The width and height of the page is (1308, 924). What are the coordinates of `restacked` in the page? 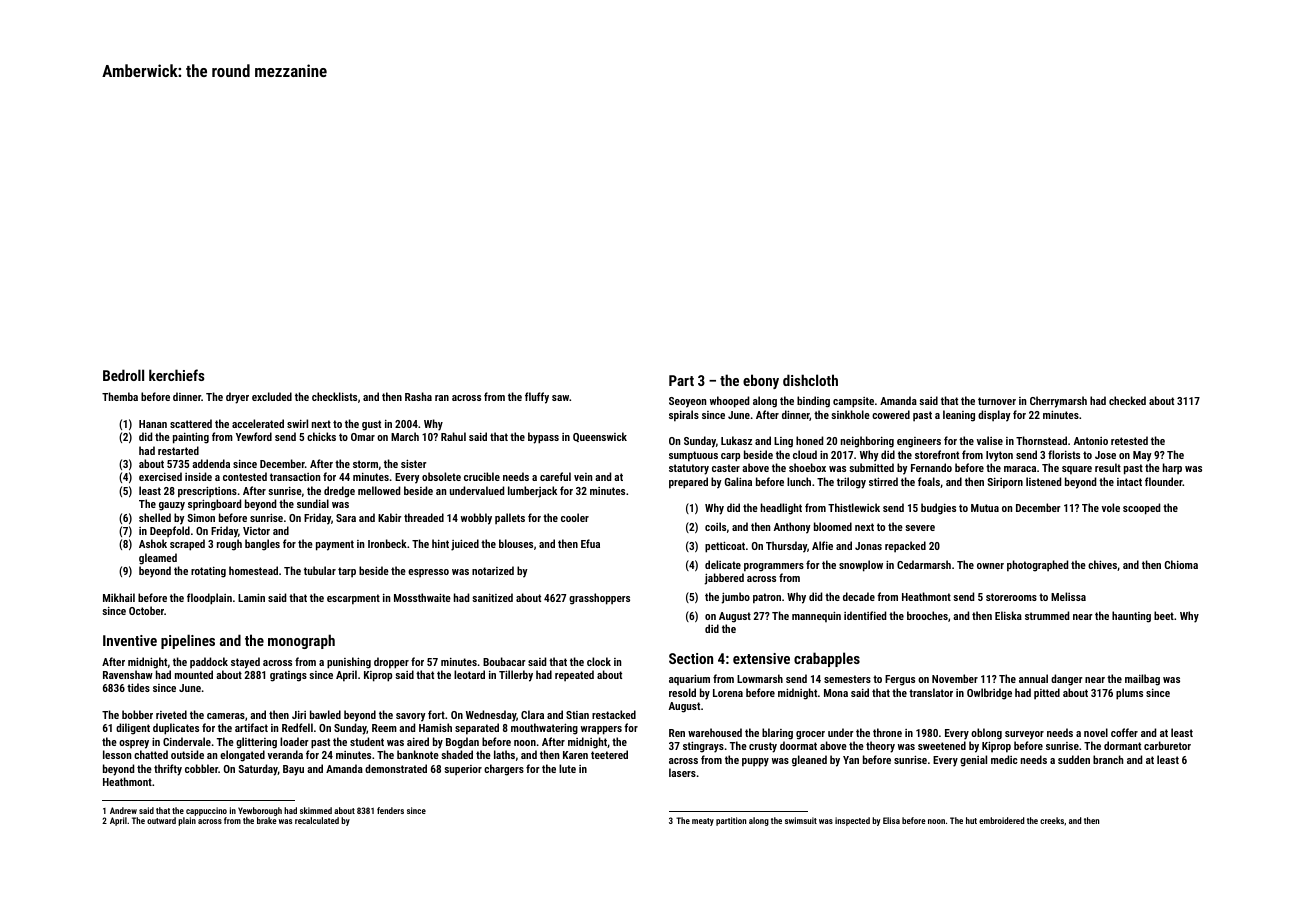 It's located at (614, 714).
